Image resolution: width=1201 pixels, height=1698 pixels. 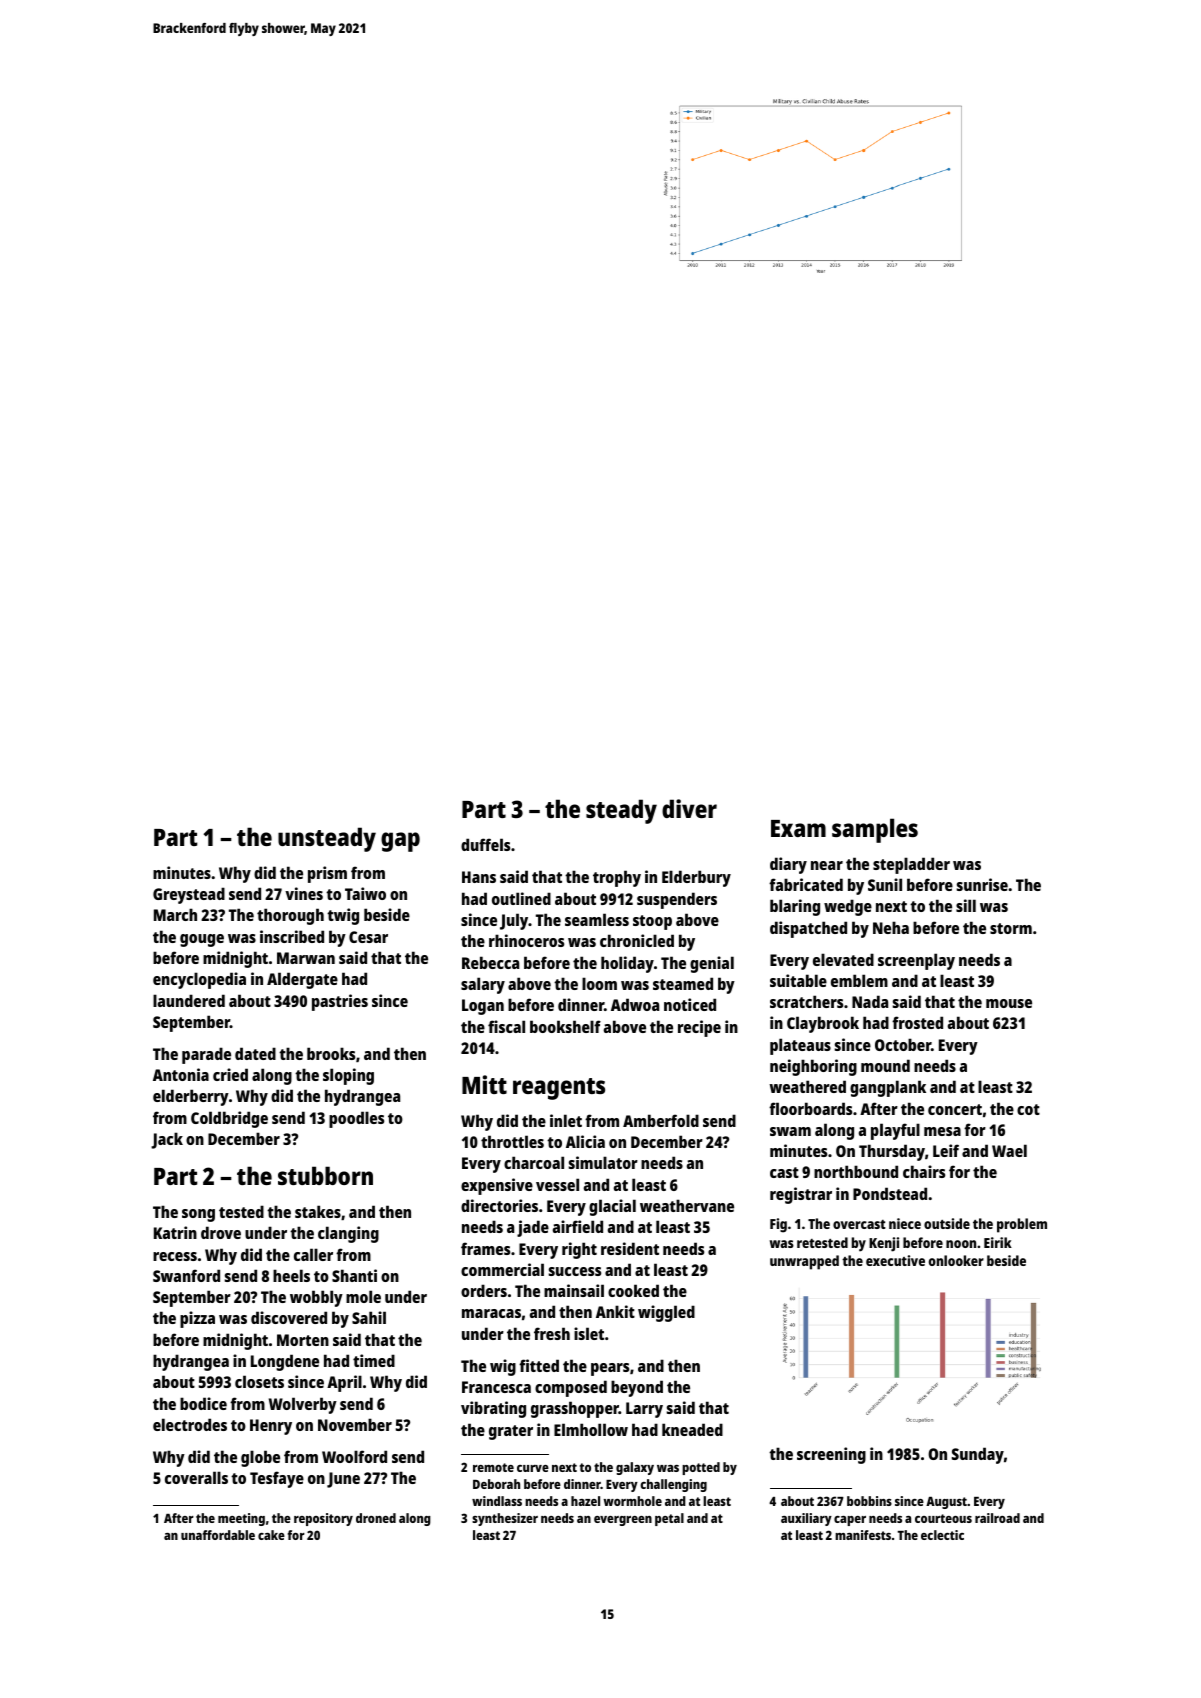 What do you see at coordinates (603, 1162) in the screenshot?
I see `simulator` at bounding box center [603, 1162].
